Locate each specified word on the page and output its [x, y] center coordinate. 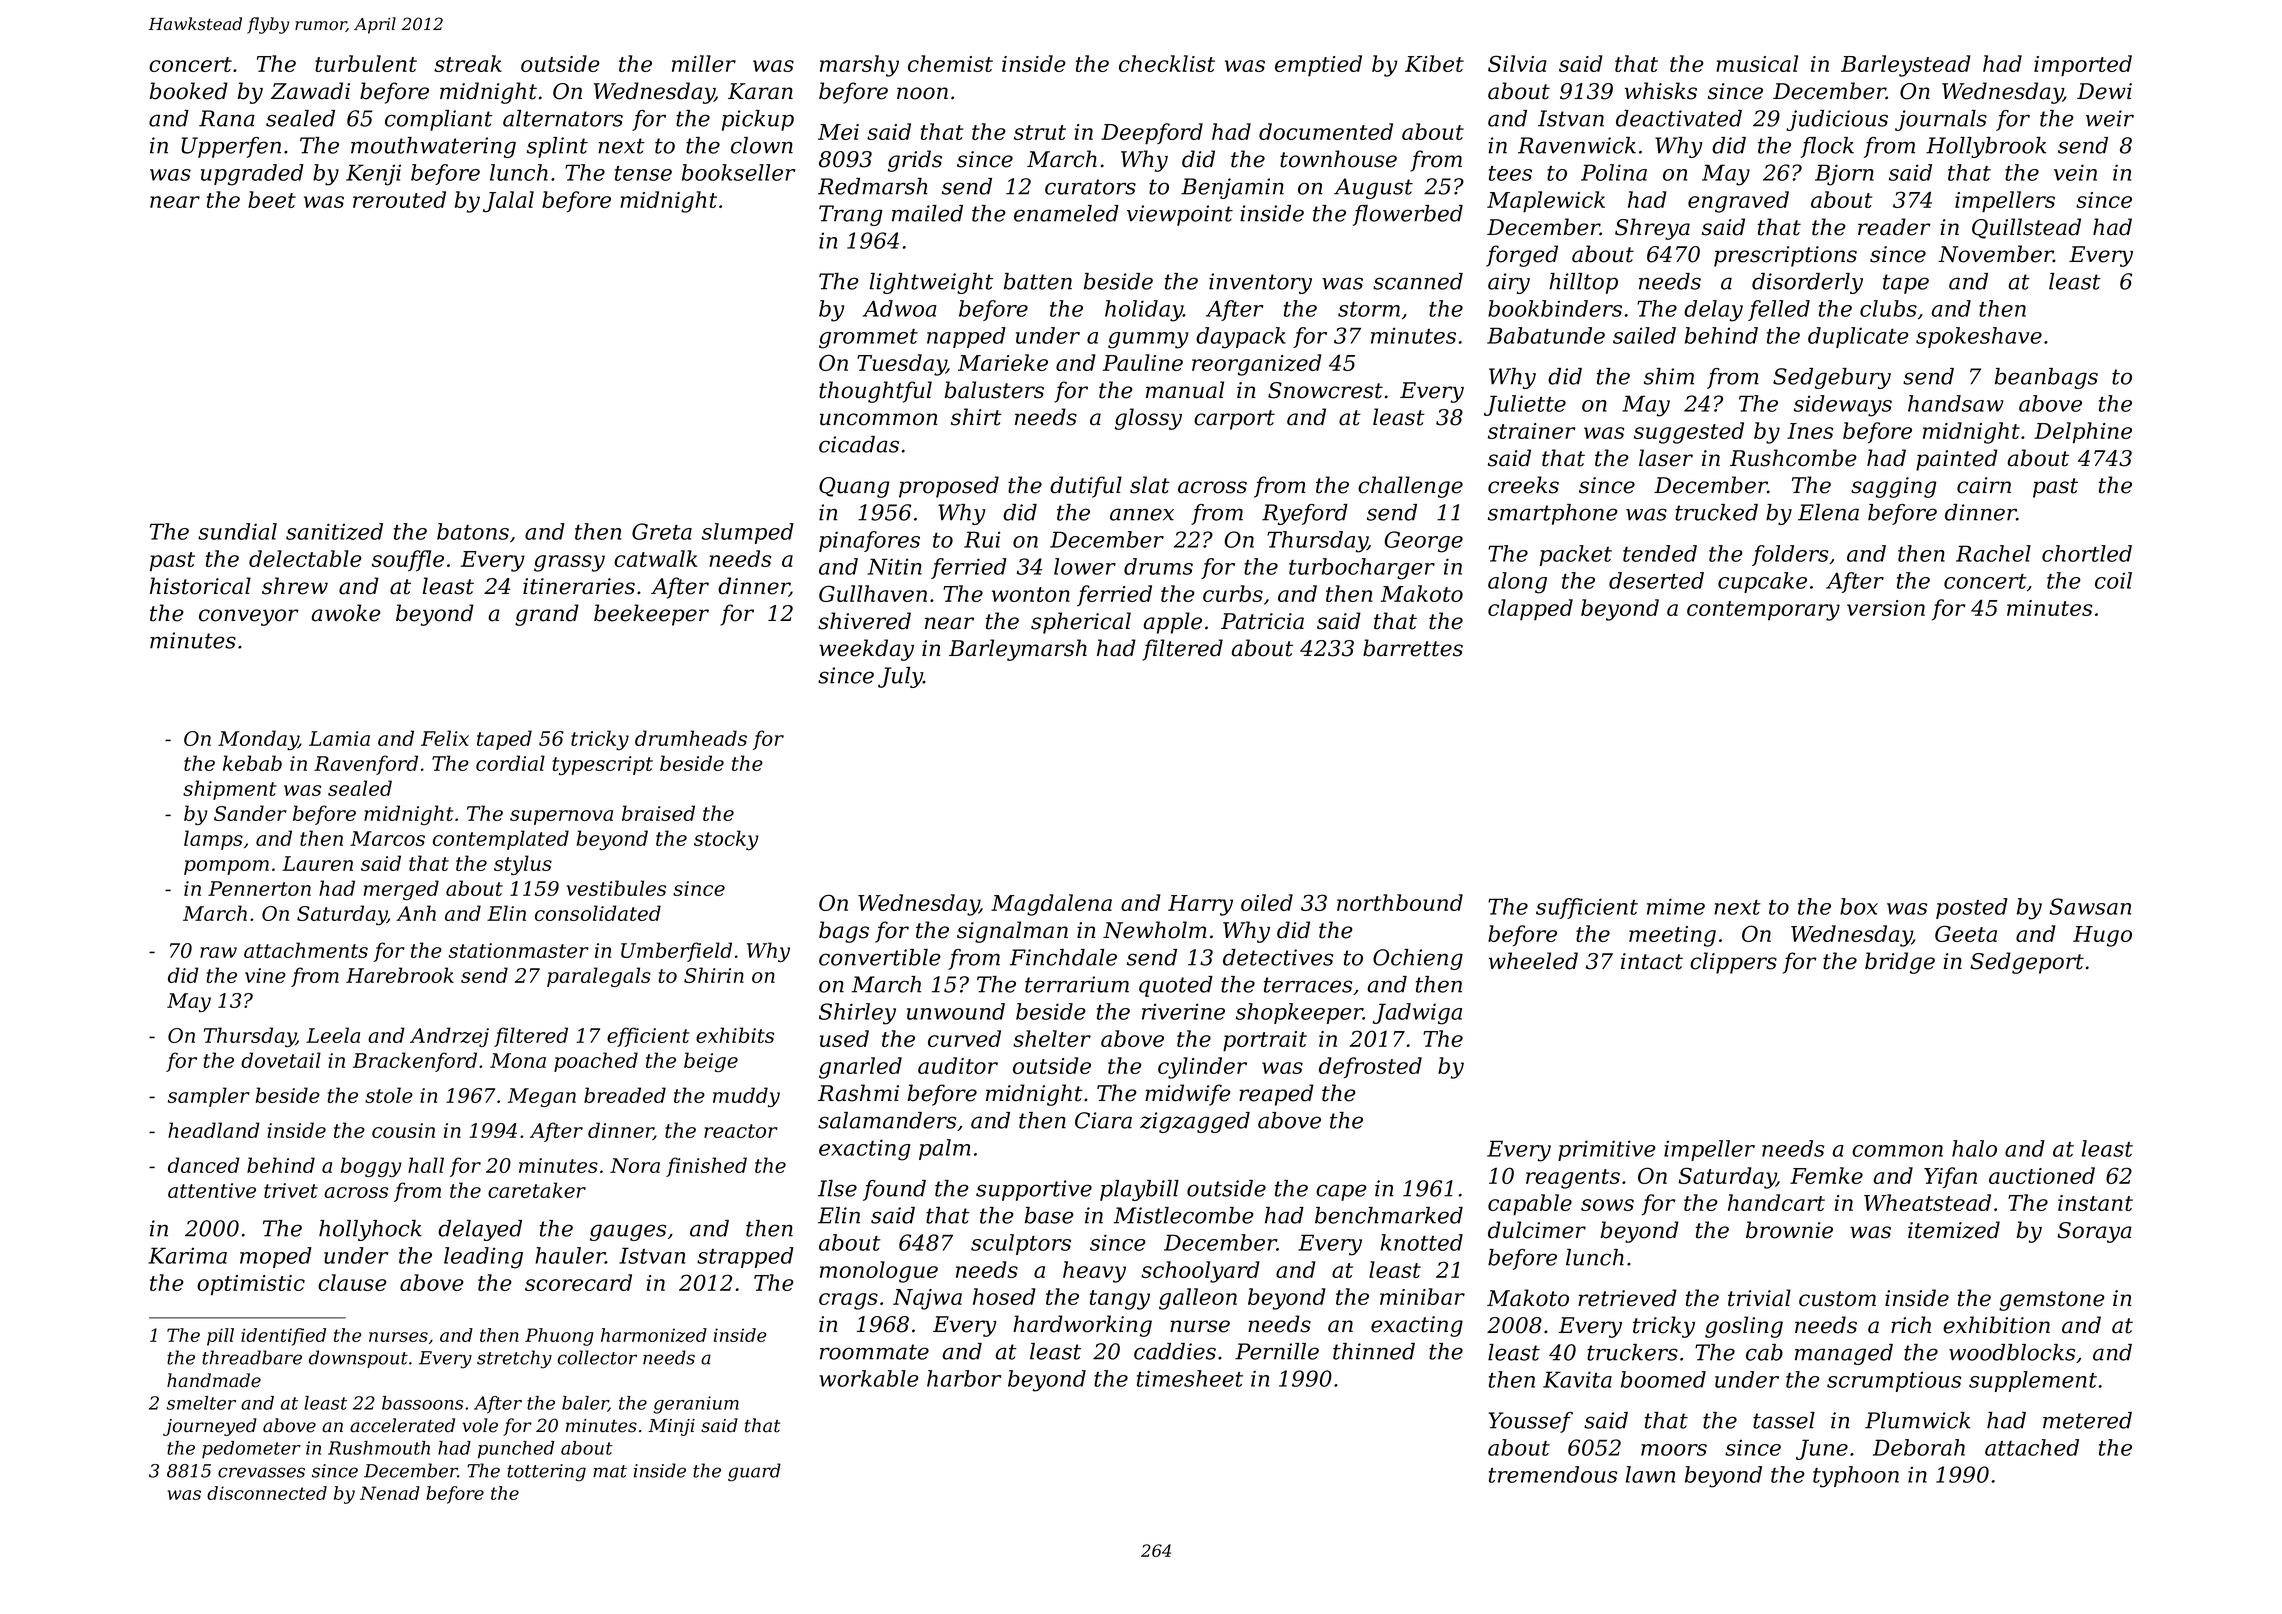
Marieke [1003, 362]
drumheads [691, 738]
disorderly [1807, 283]
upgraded [252, 175]
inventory [1260, 283]
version [1886, 608]
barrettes [1413, 648]
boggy [371, 1167]
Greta [662, 531]
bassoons [422, 1403]
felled [1779, 310]
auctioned [2042, 1175]
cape [1341, 1192]
